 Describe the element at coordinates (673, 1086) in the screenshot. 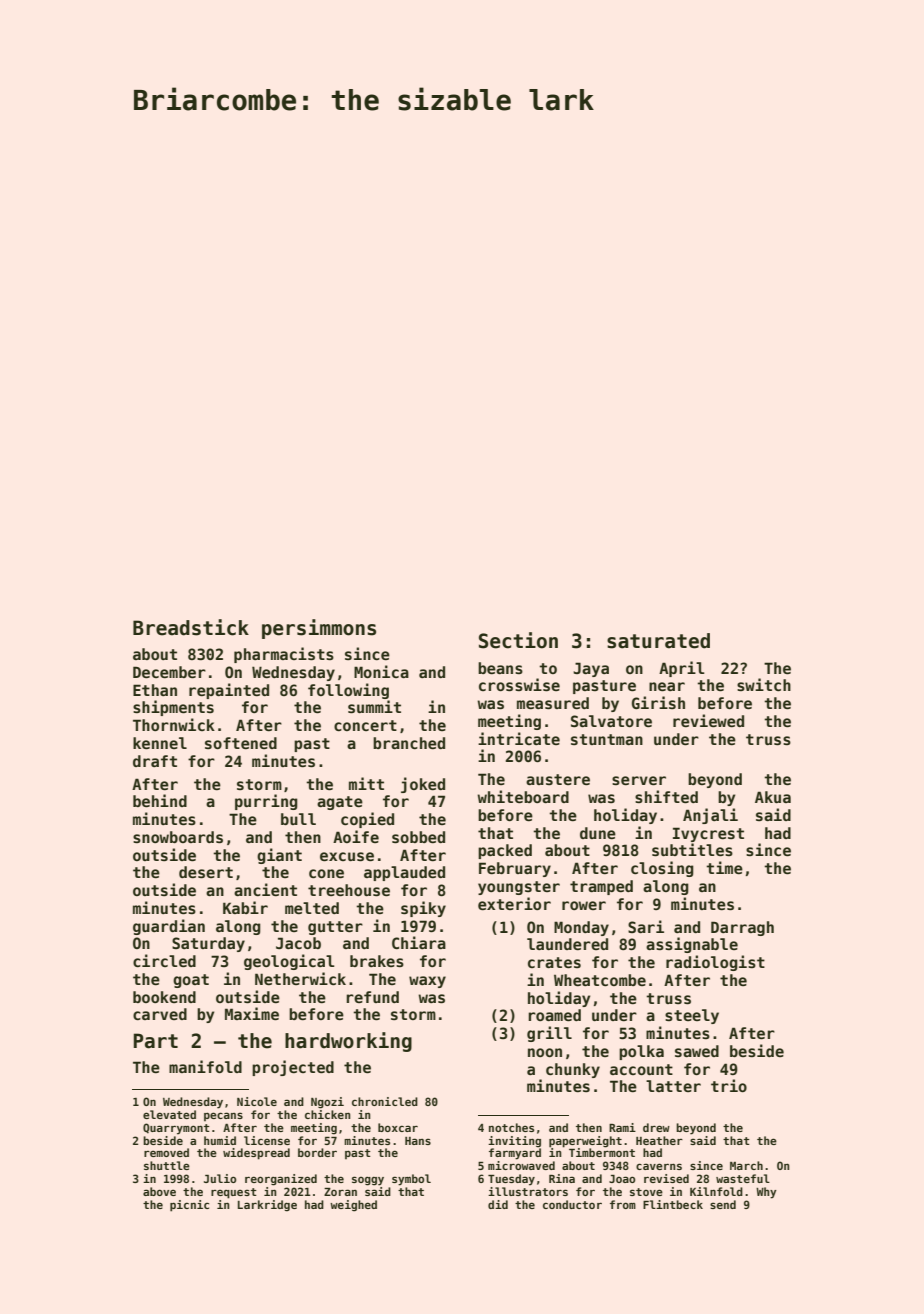

I see `latter` at that location.
